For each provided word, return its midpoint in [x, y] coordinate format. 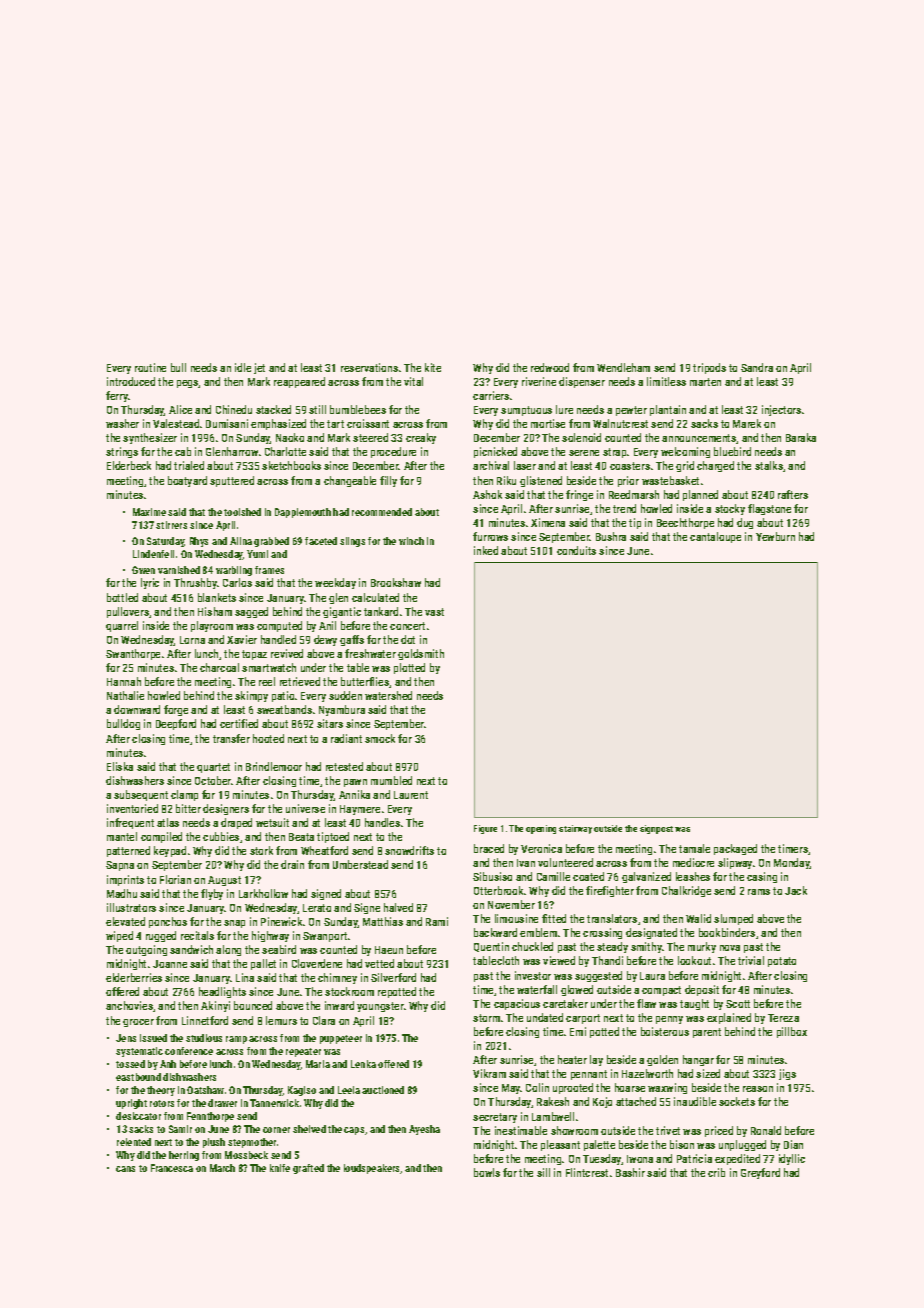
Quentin [491, 947]
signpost [656, 829]
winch [411, 541]
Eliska [120, 766]
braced [489, 848]
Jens [126, 1038]
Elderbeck [129, 465]
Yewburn [775, 536]
